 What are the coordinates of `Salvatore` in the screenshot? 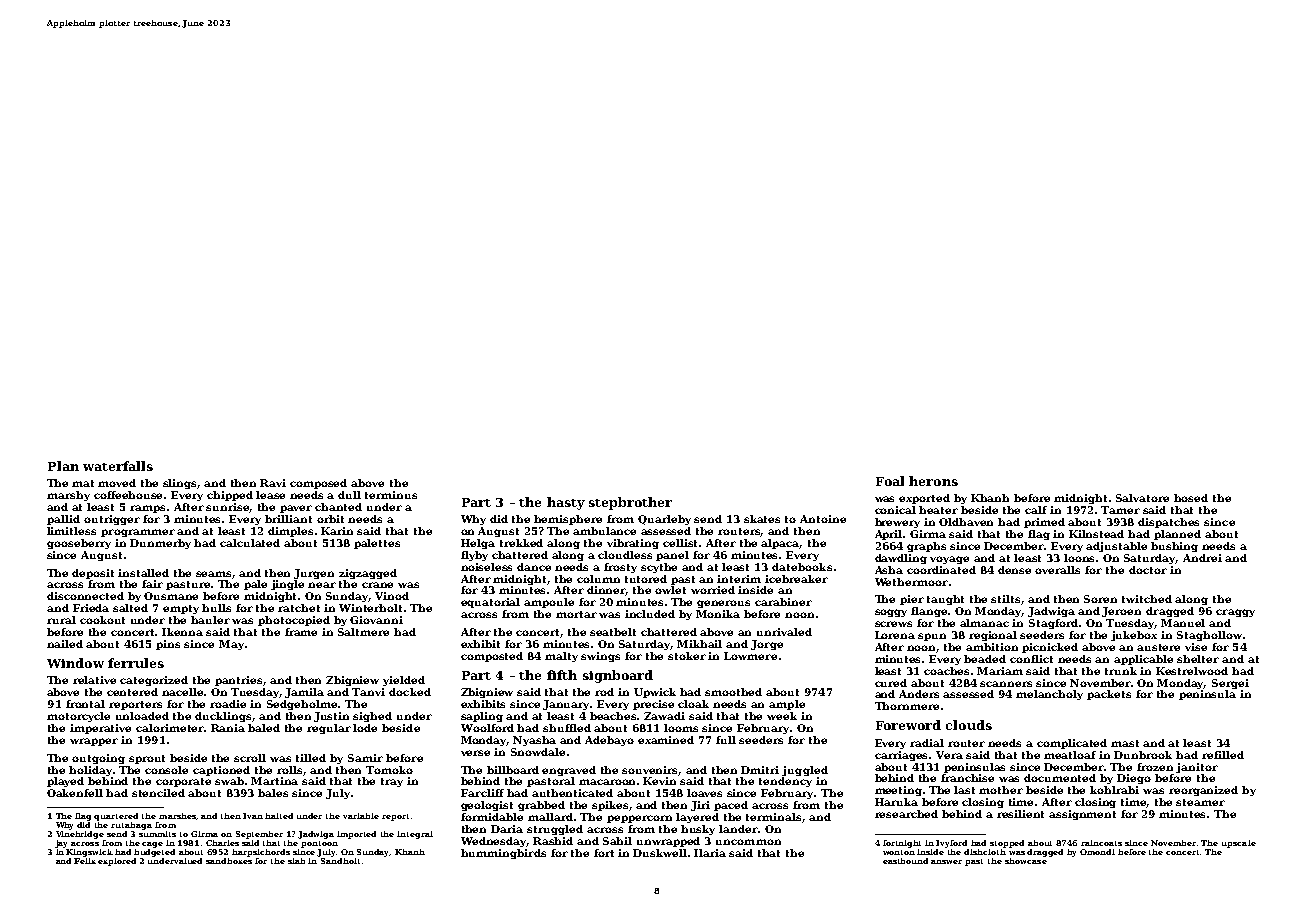 It's located at (1142, 498).
